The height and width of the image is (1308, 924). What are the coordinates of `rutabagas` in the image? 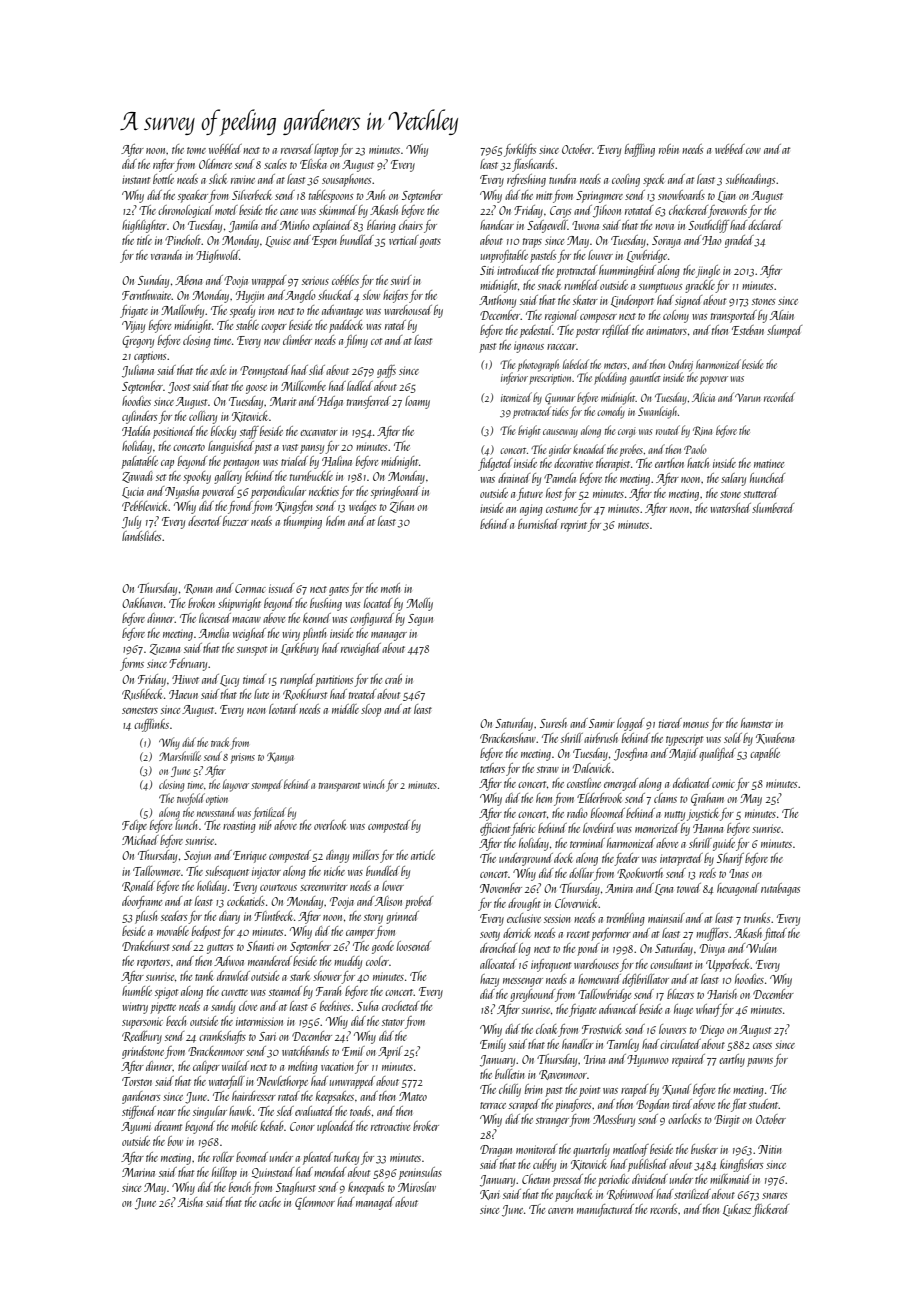 It's located at (780, 889).
